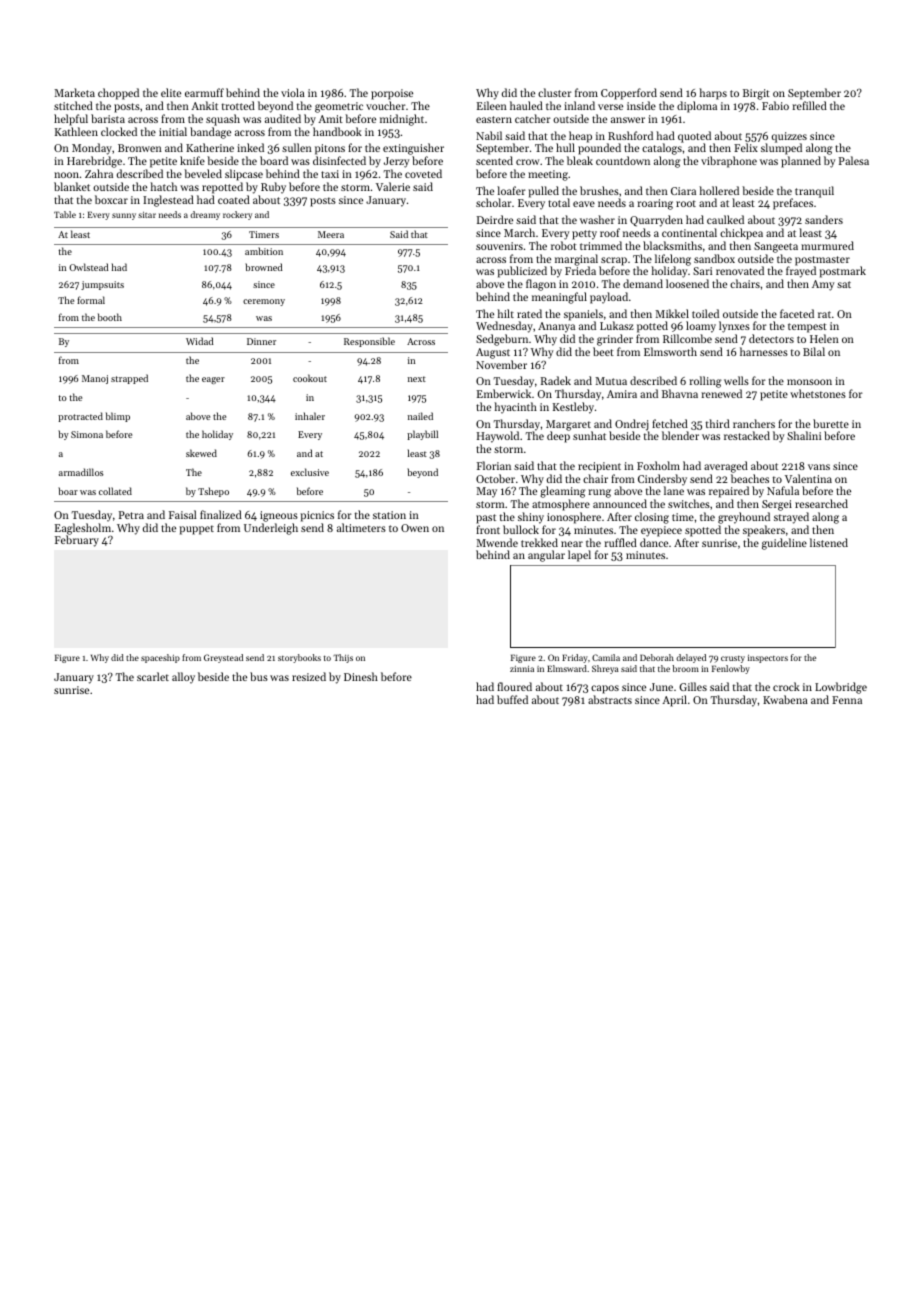  I want to click on harnesses, so click(764, 351).
